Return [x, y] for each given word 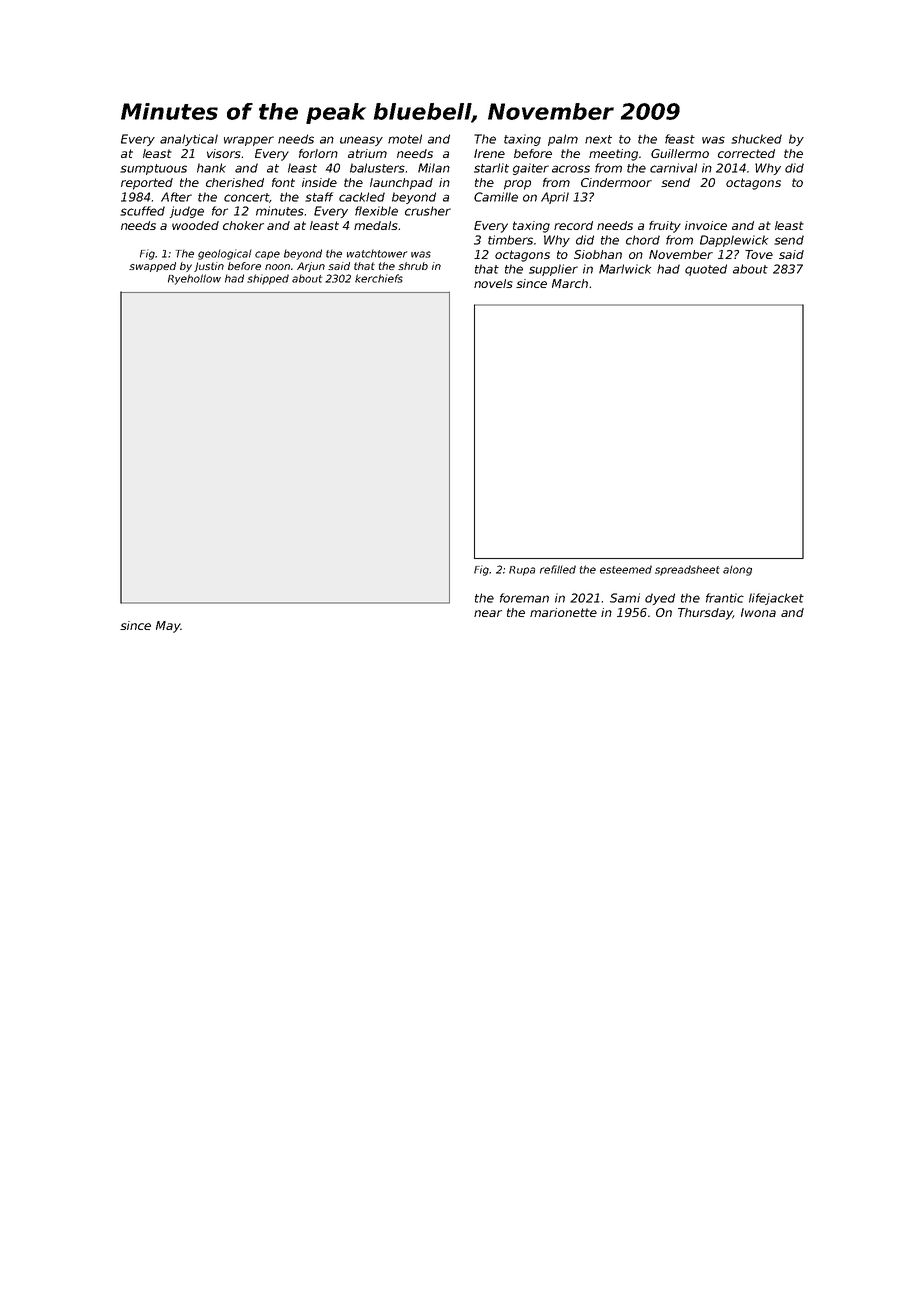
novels [493, 283]
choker [243, 225]
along [737, 570]
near [488, 613]
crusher [428, 211]
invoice [706, 225]
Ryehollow [194, 279]
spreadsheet [687, 570]
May [168, 627]
